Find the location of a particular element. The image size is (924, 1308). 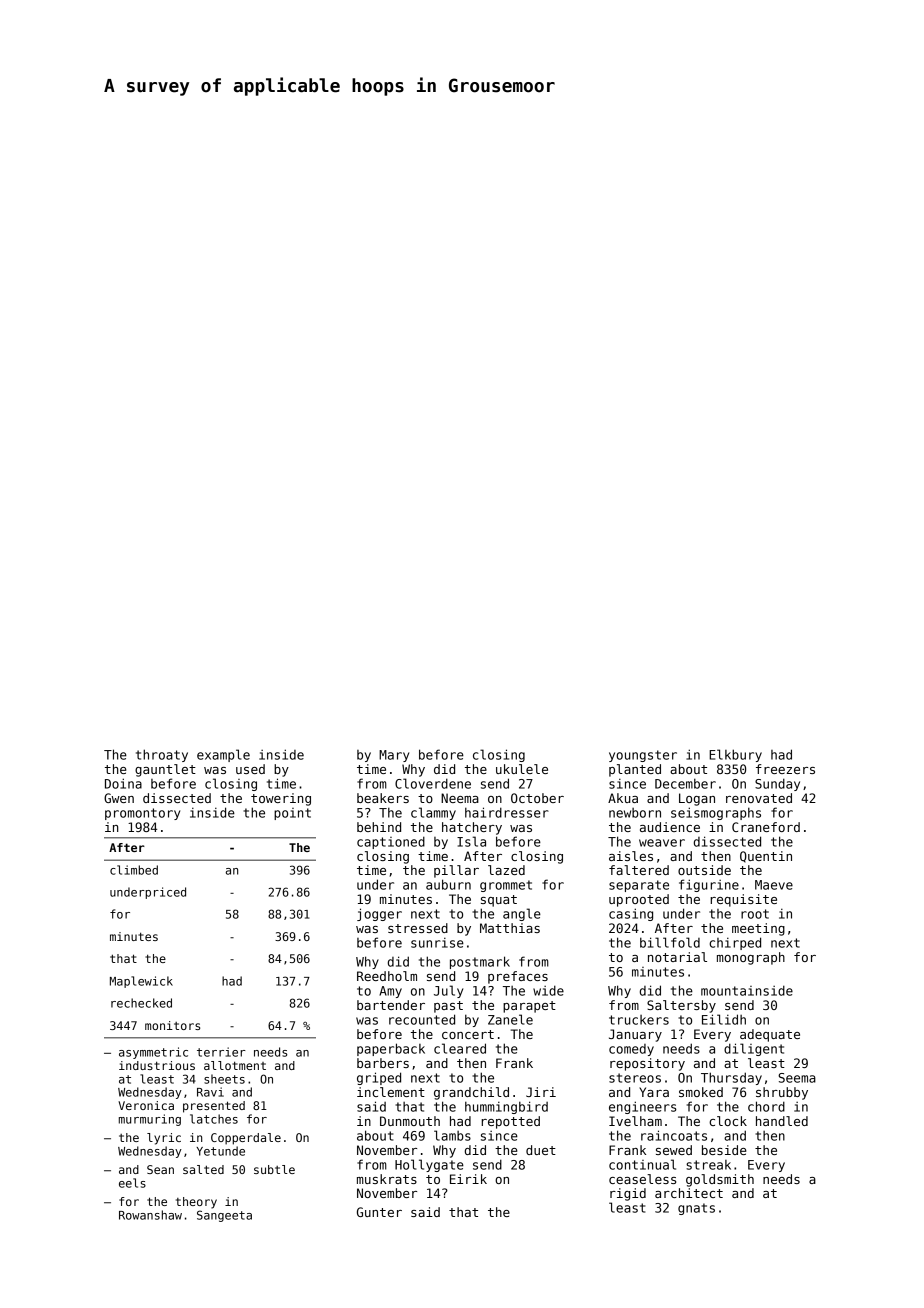

repotted is located at coordinates (510, 1122).
